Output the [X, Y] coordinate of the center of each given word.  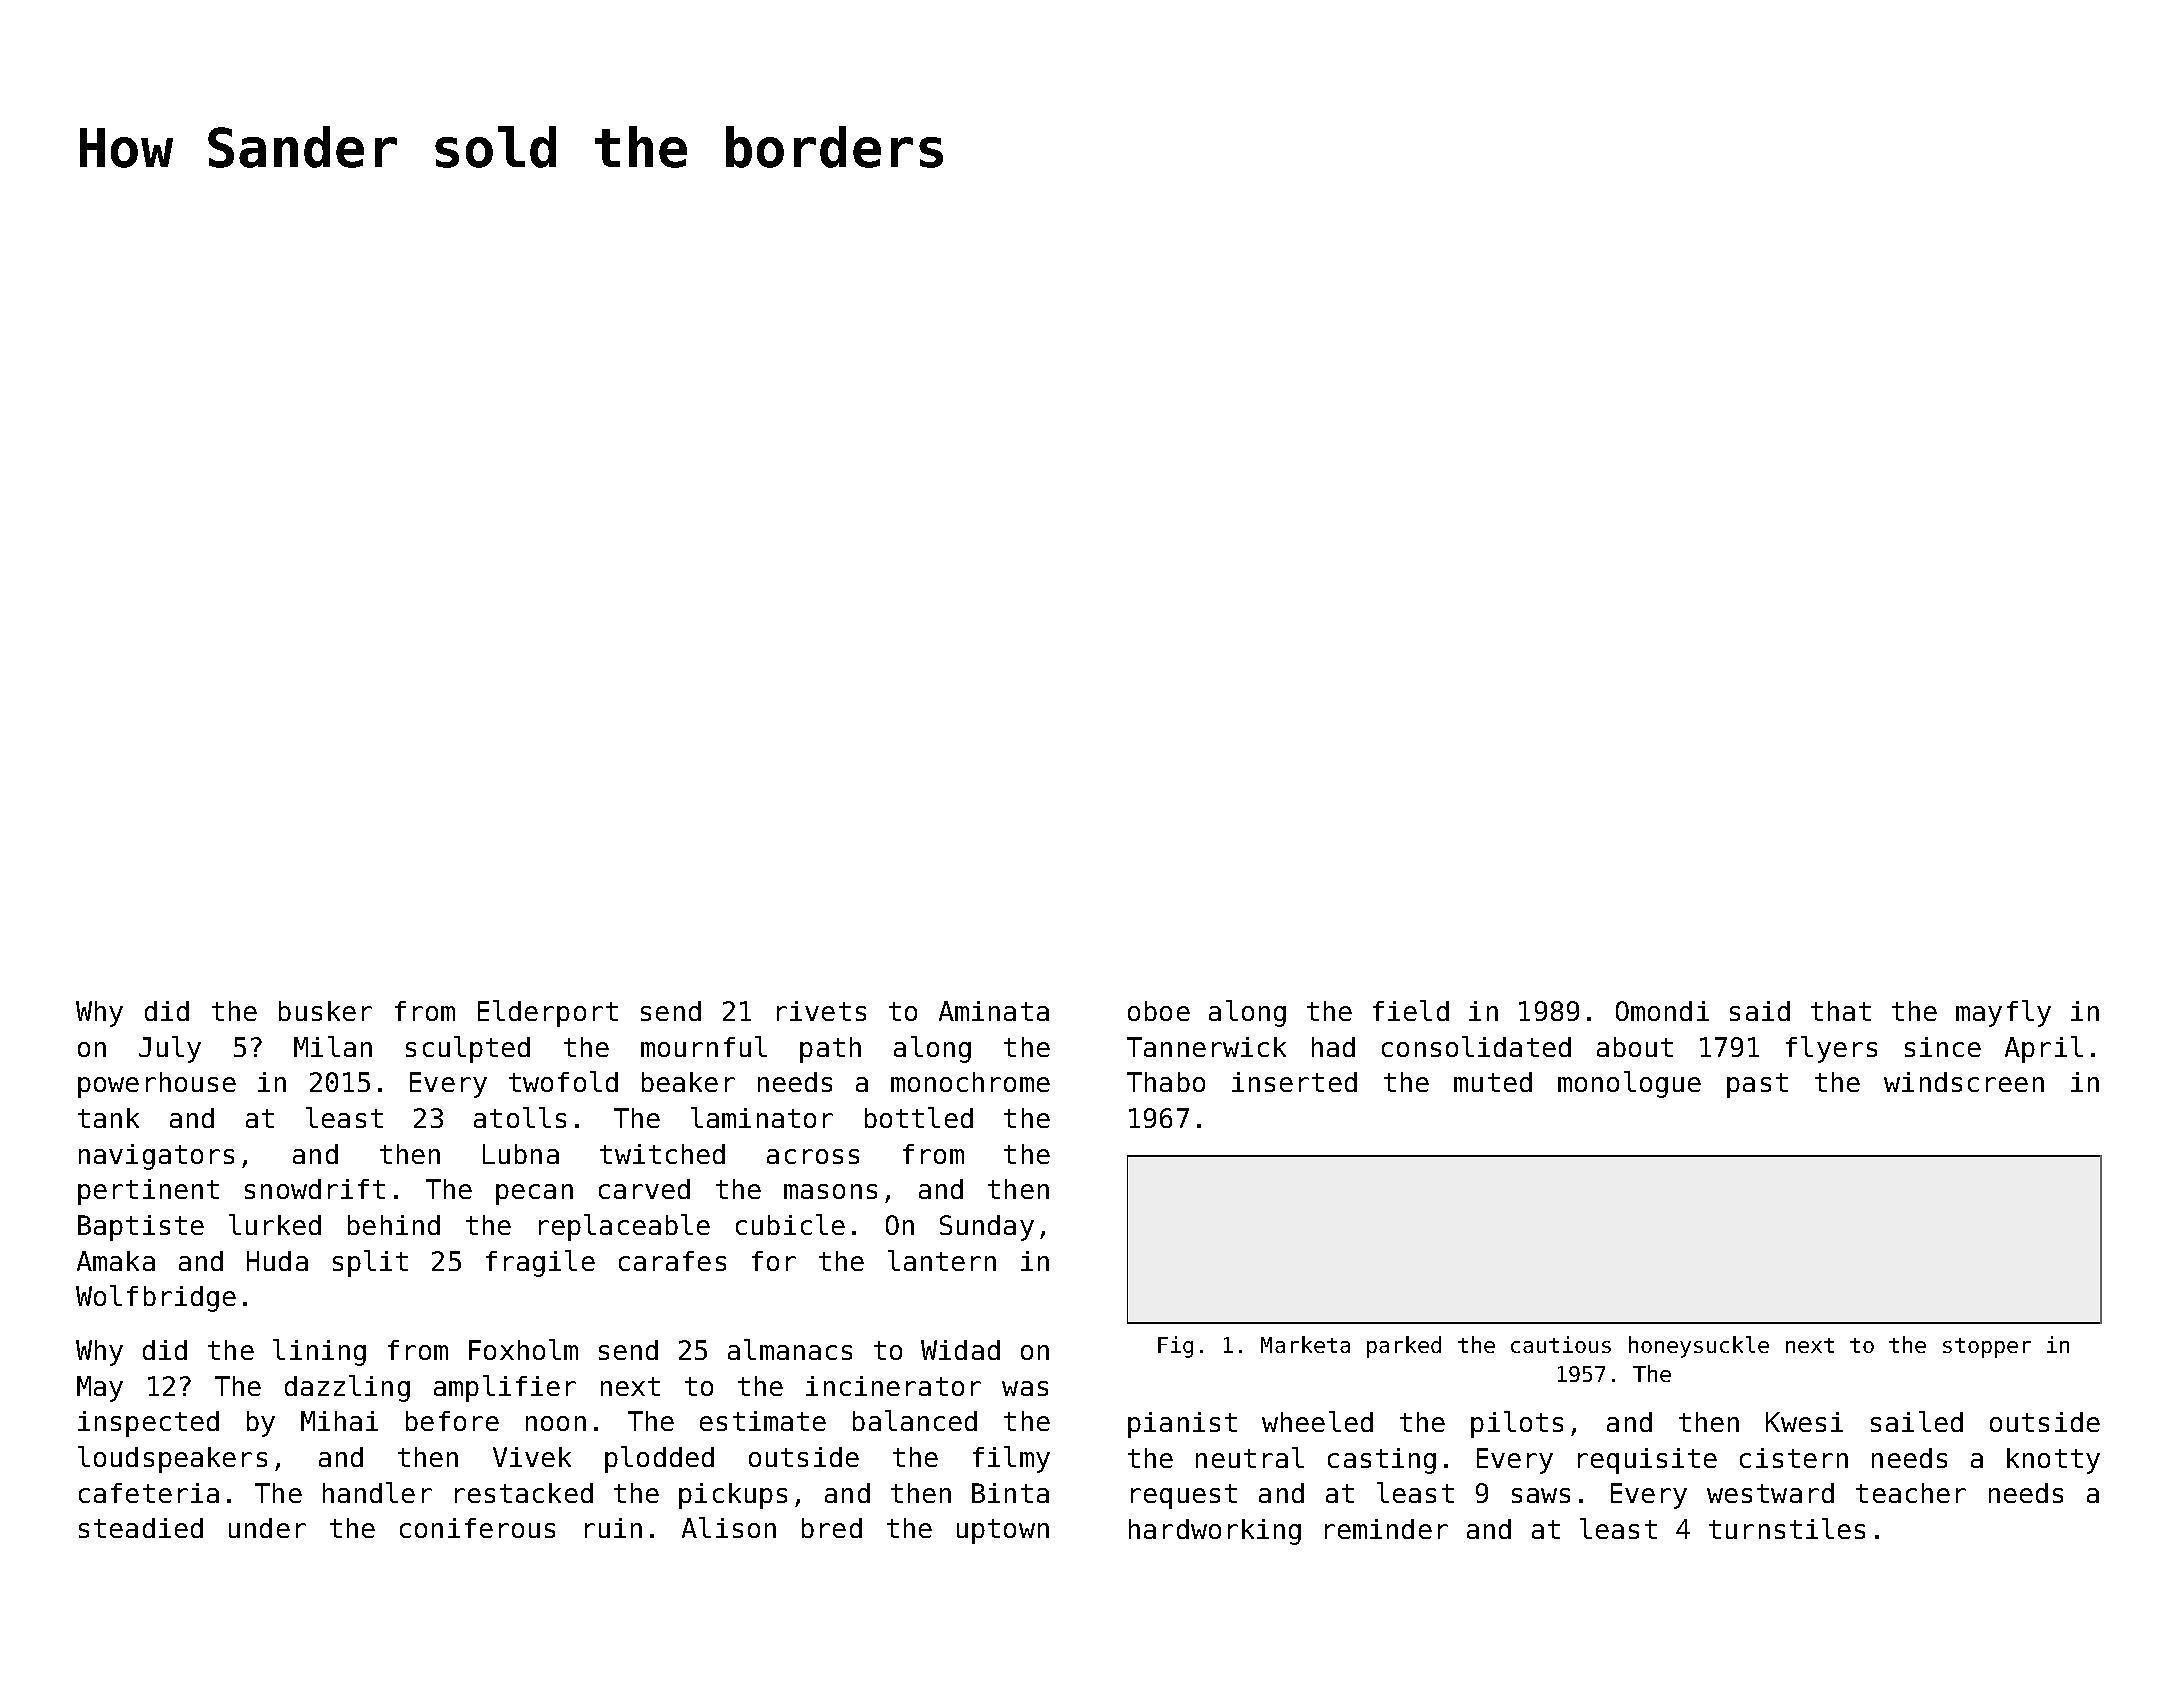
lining [319, 1352]
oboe [1159, 1011]
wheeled [1317, 1421]
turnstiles [1787, 1528]
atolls [520, 1117]
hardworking [1215, 1532]
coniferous [477, 1528]
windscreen [1964, 1082]
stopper [1987, 1348]
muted [1493, 1082]
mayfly [2003, 1013]
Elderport [548, 1013]
